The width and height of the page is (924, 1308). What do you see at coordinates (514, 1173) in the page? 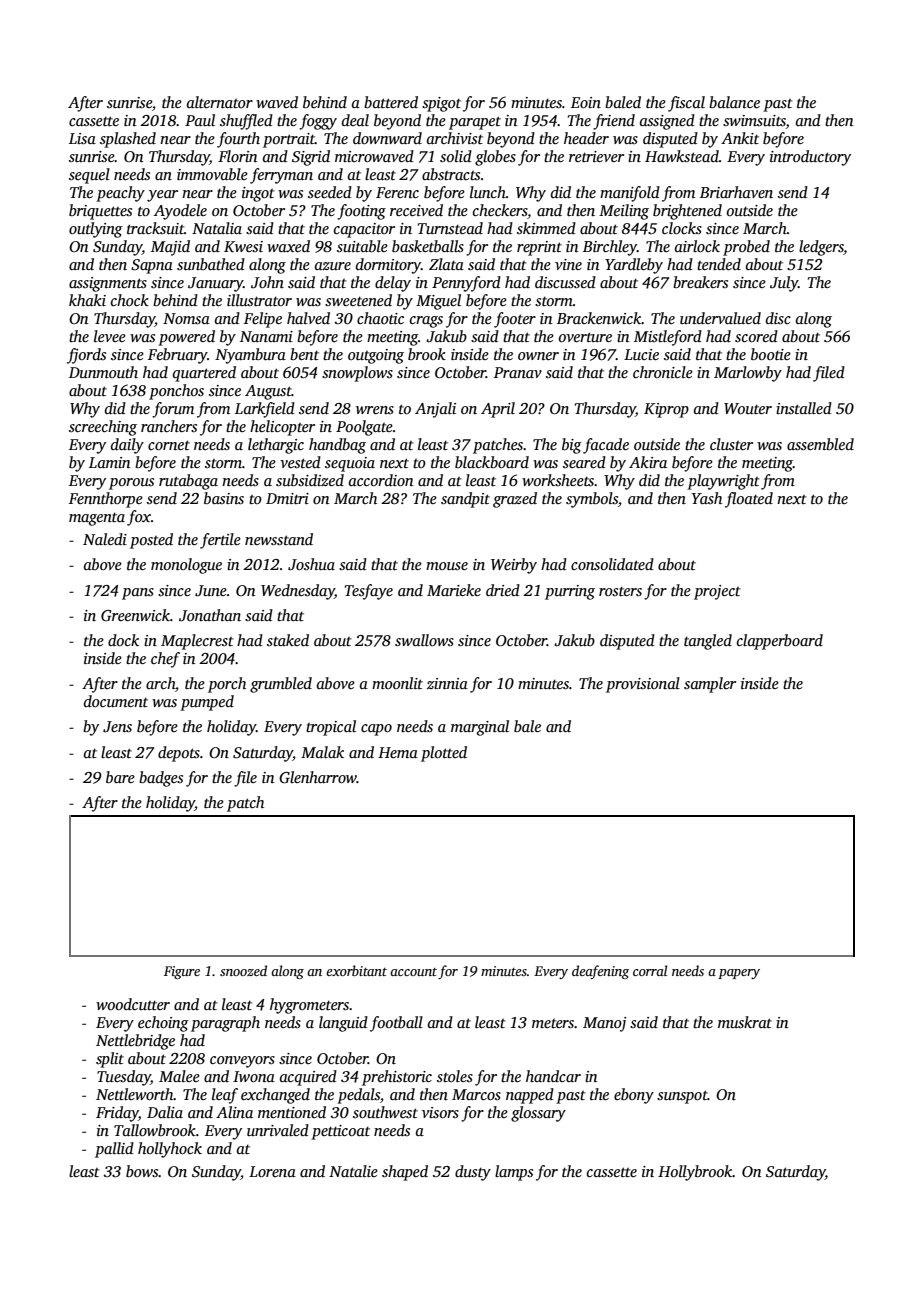
I see `lamps` at bounding box center [514, 1173].
